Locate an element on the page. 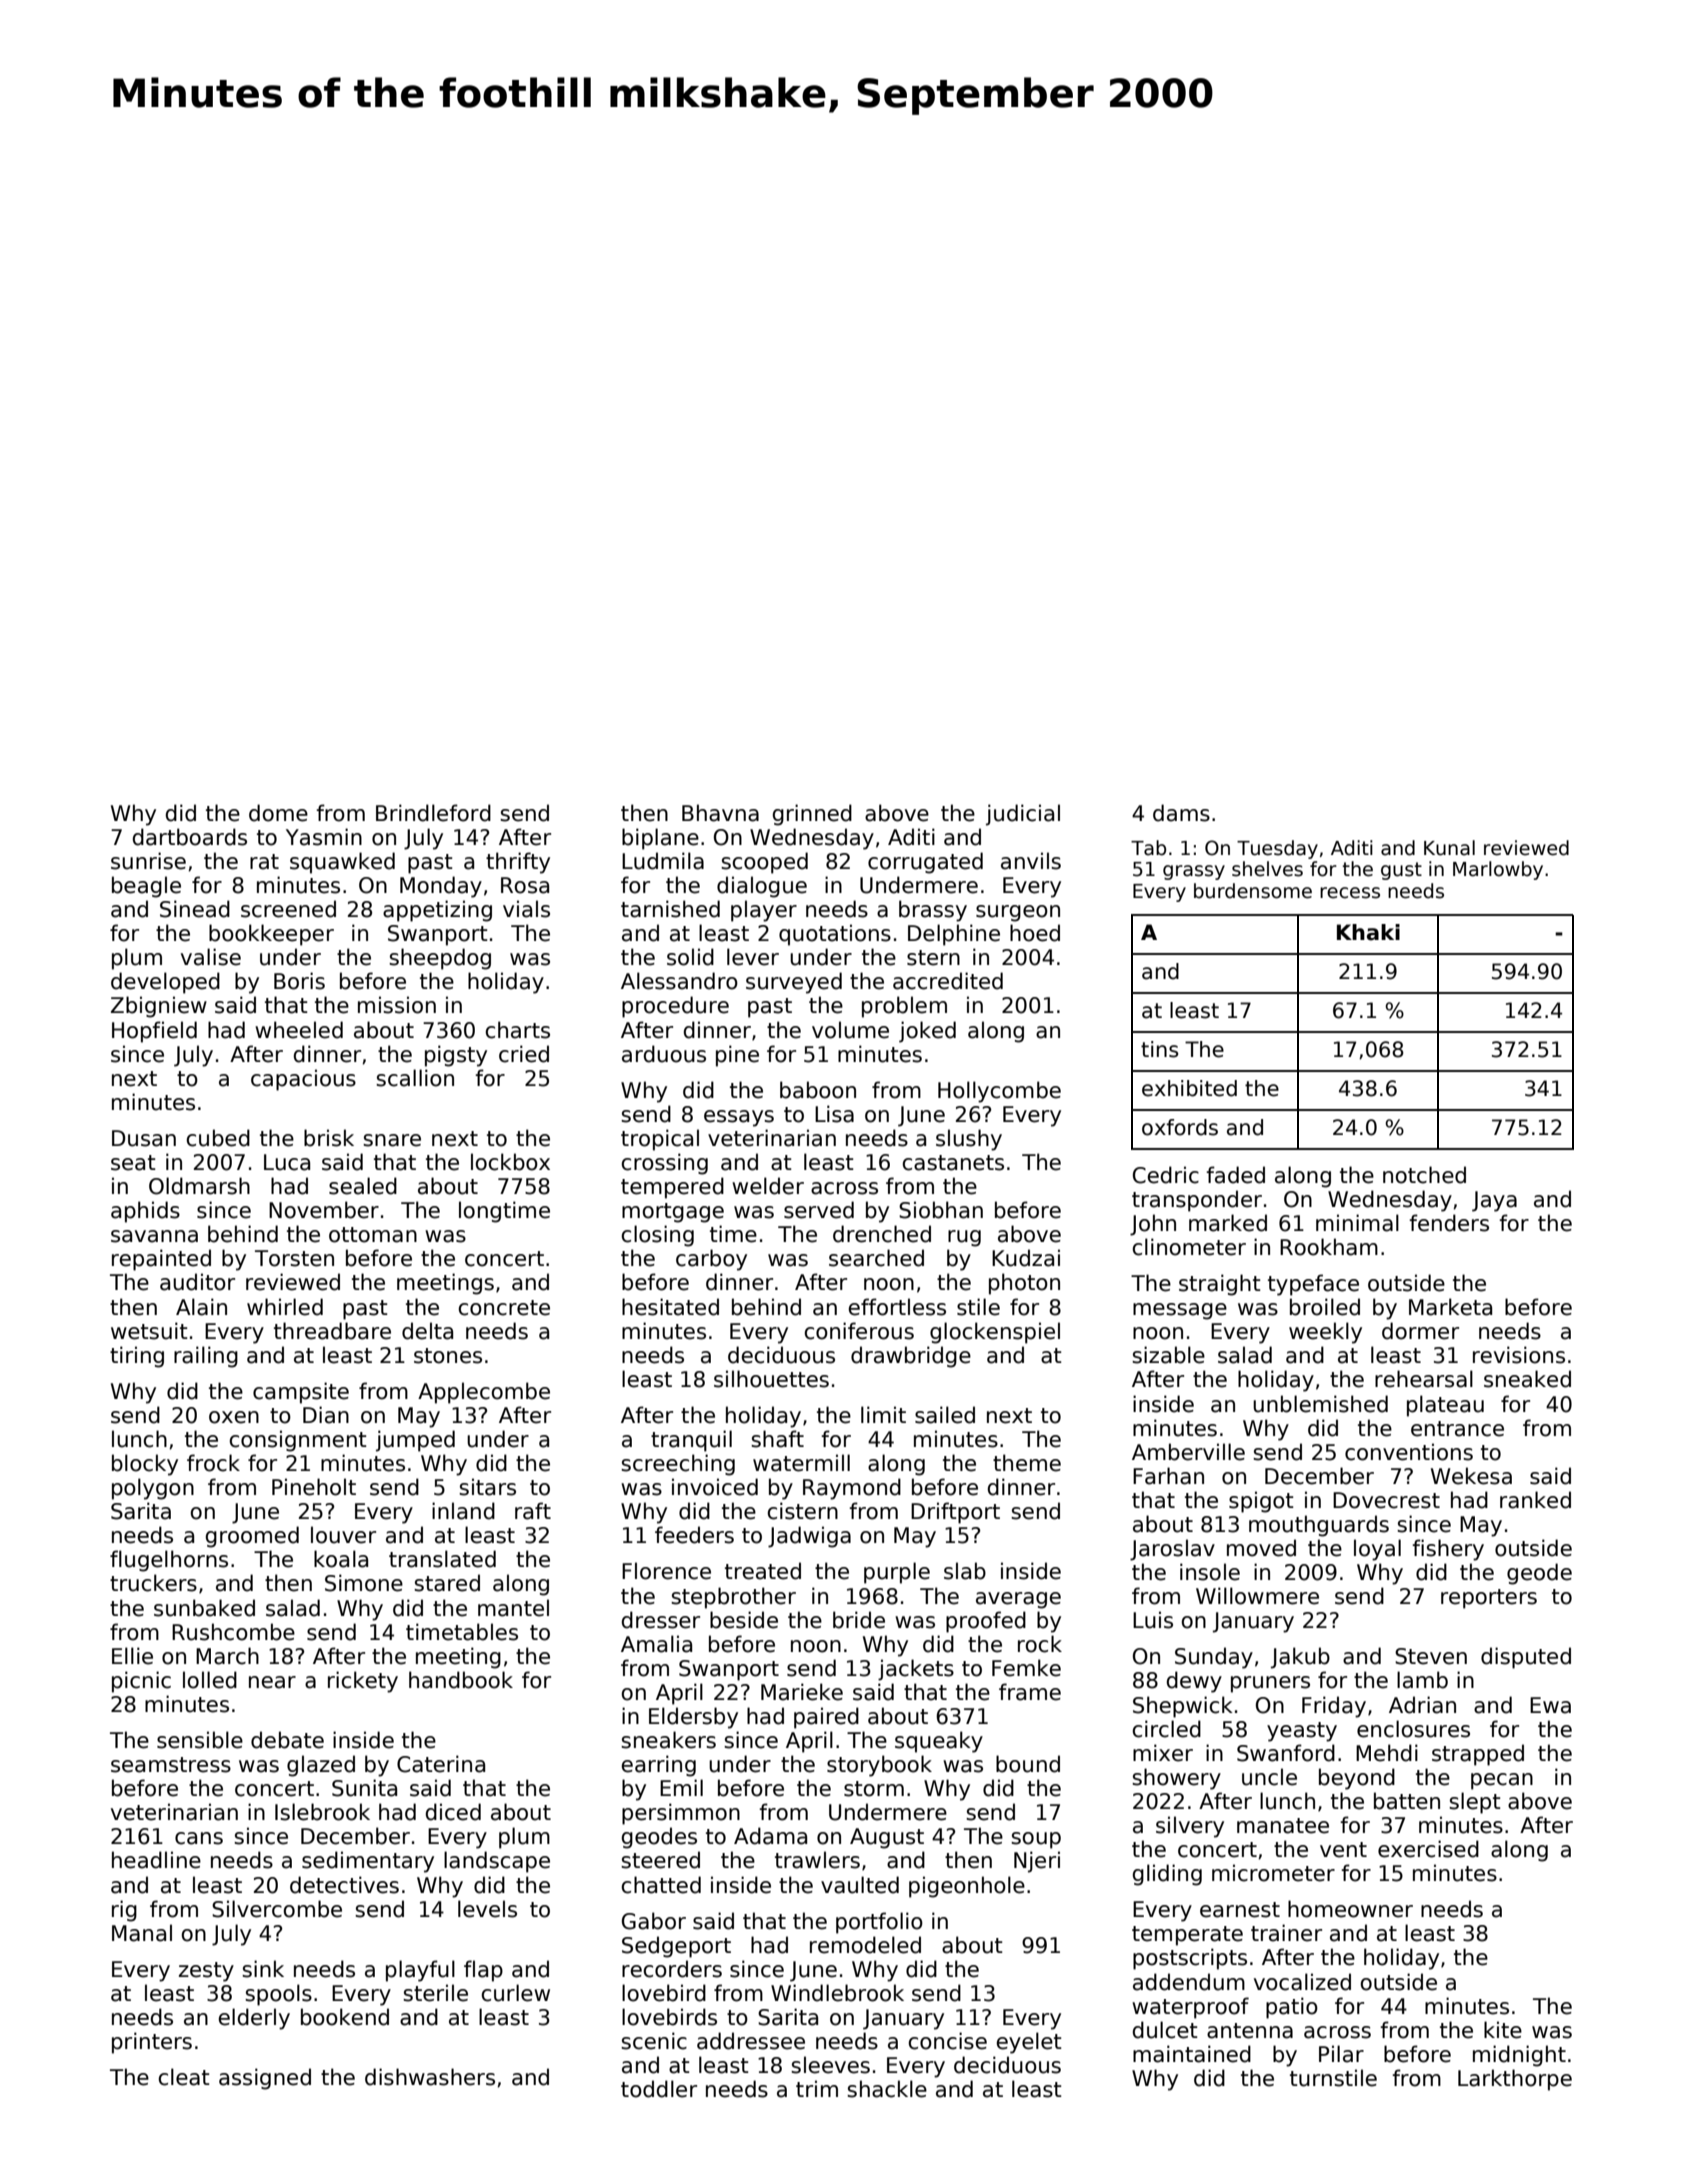  Caterina is located at coordinates (441, 1764).
